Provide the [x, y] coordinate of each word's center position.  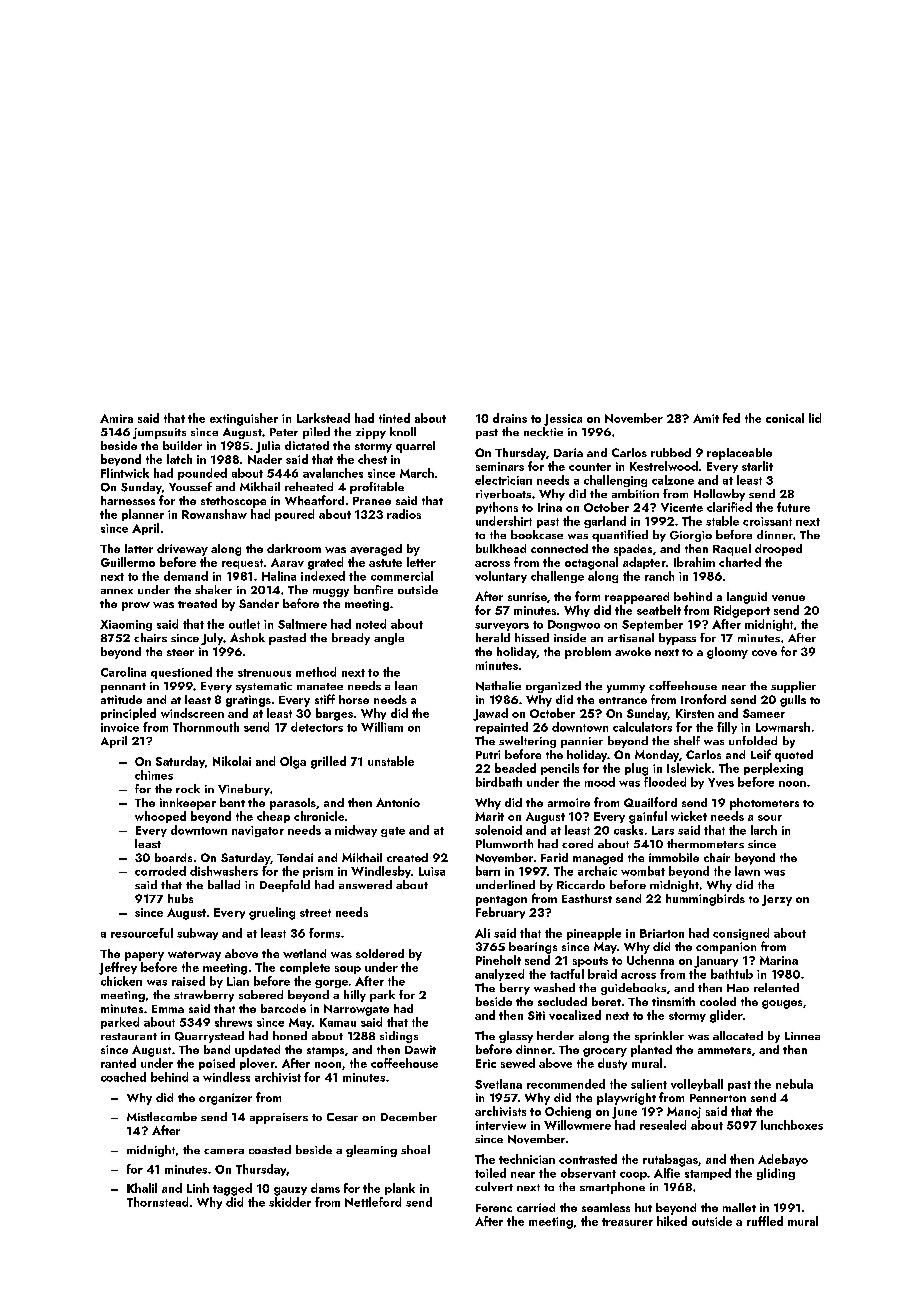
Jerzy [777, 900]
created [407, 857]
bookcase [537, 534]
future [793, 507]
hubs [180, 898]
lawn [747, 871]
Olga [293, 762]
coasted [270, 1149]
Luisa [432, 871]
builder [182, 445]
